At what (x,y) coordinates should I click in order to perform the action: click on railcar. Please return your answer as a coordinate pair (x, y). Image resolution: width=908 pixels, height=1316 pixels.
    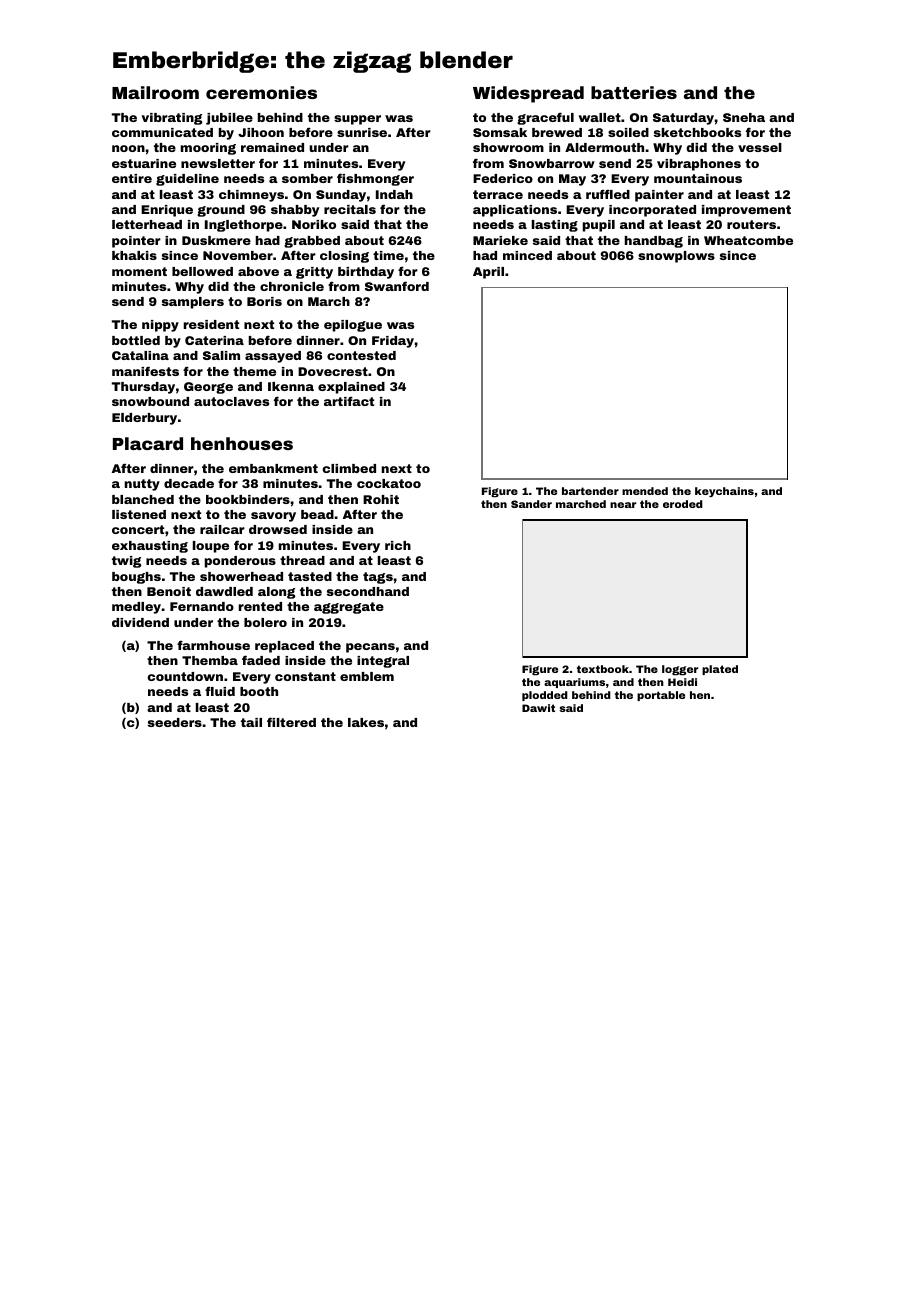
    Looking at the image, I should click on (222, 529).
